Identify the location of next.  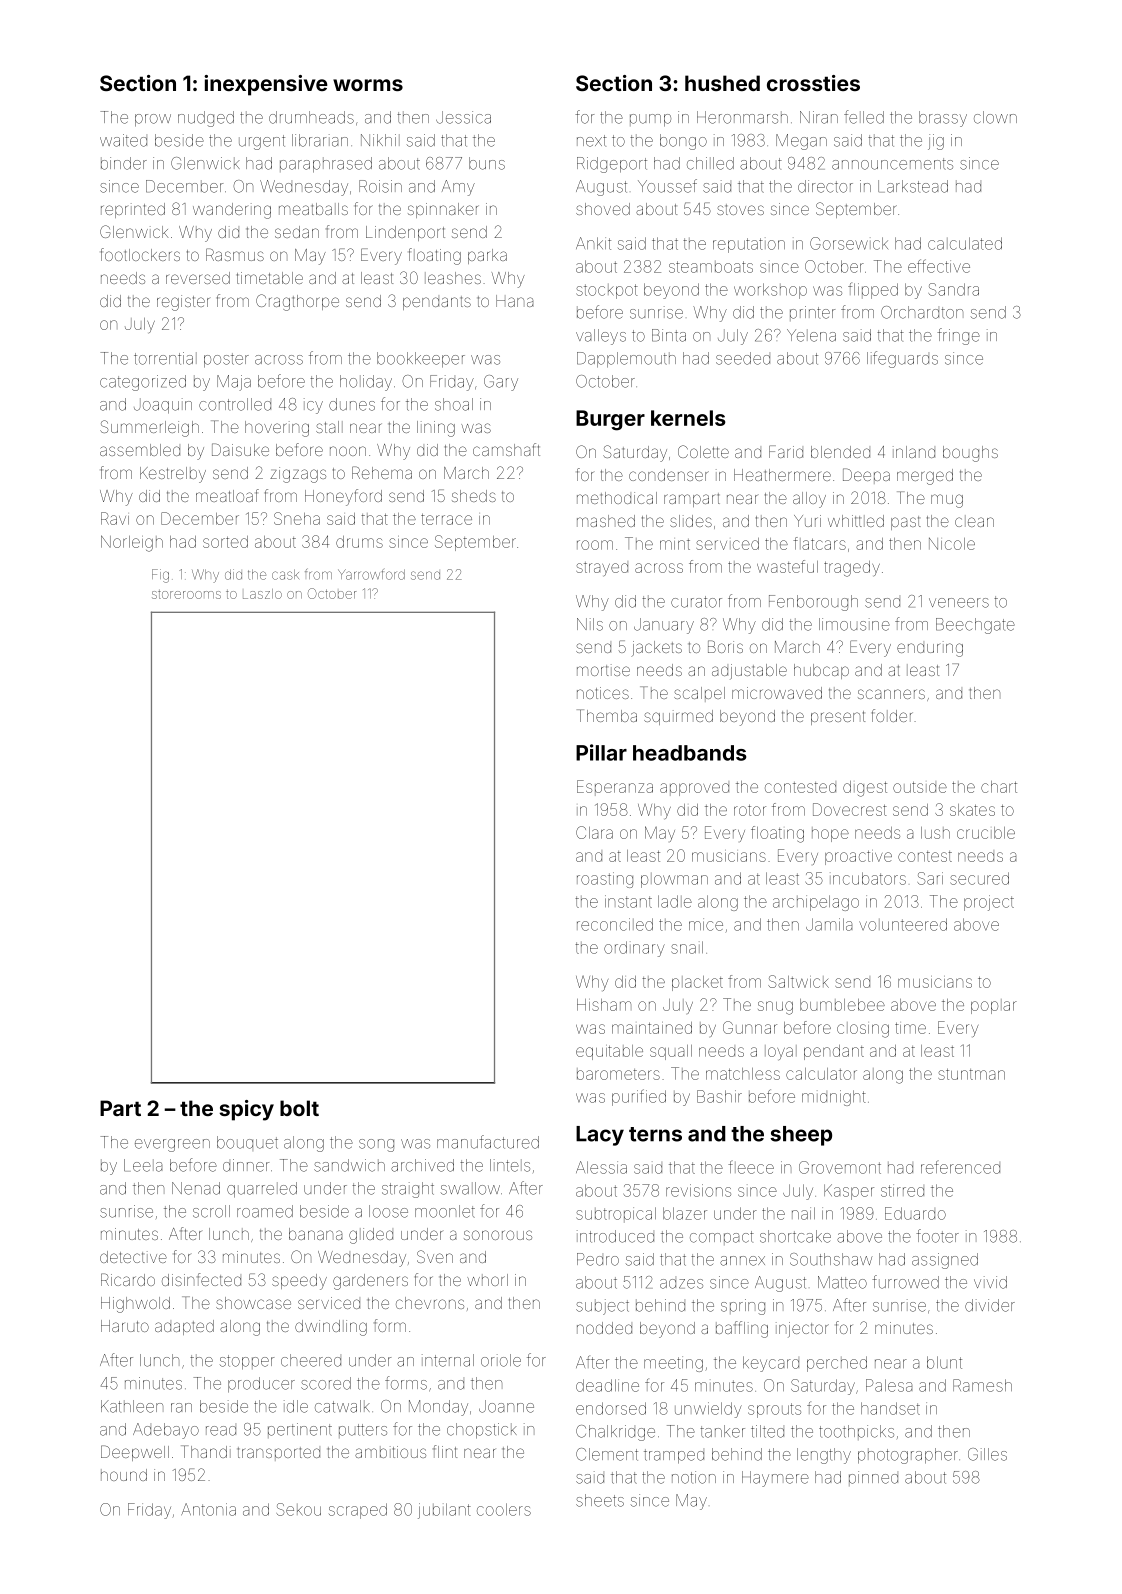
(592, 141).
